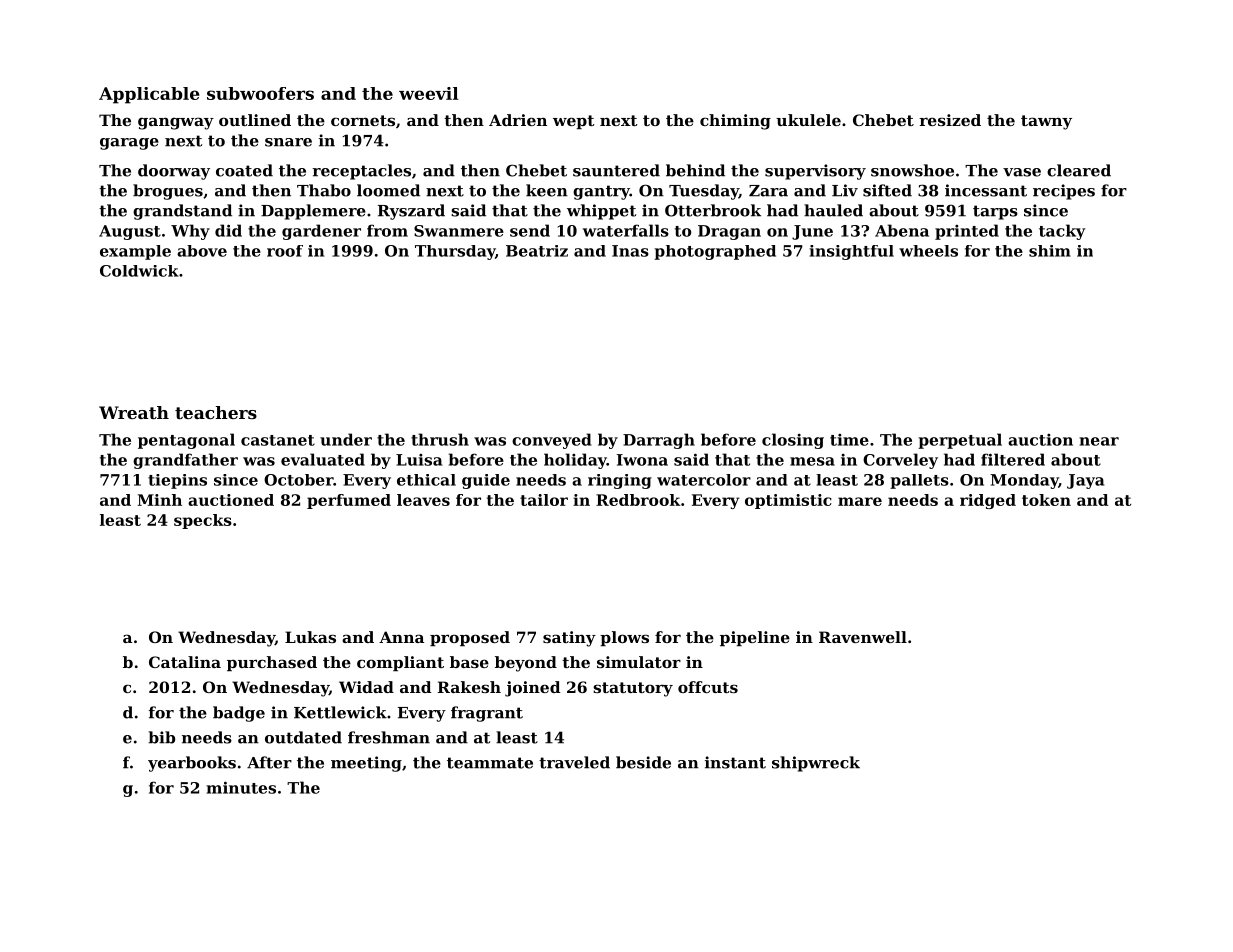 The height and width of the image is (952, 1233). Describe the element at coordinates (816, 764) in the image. I see `shipwreck` at that location.
